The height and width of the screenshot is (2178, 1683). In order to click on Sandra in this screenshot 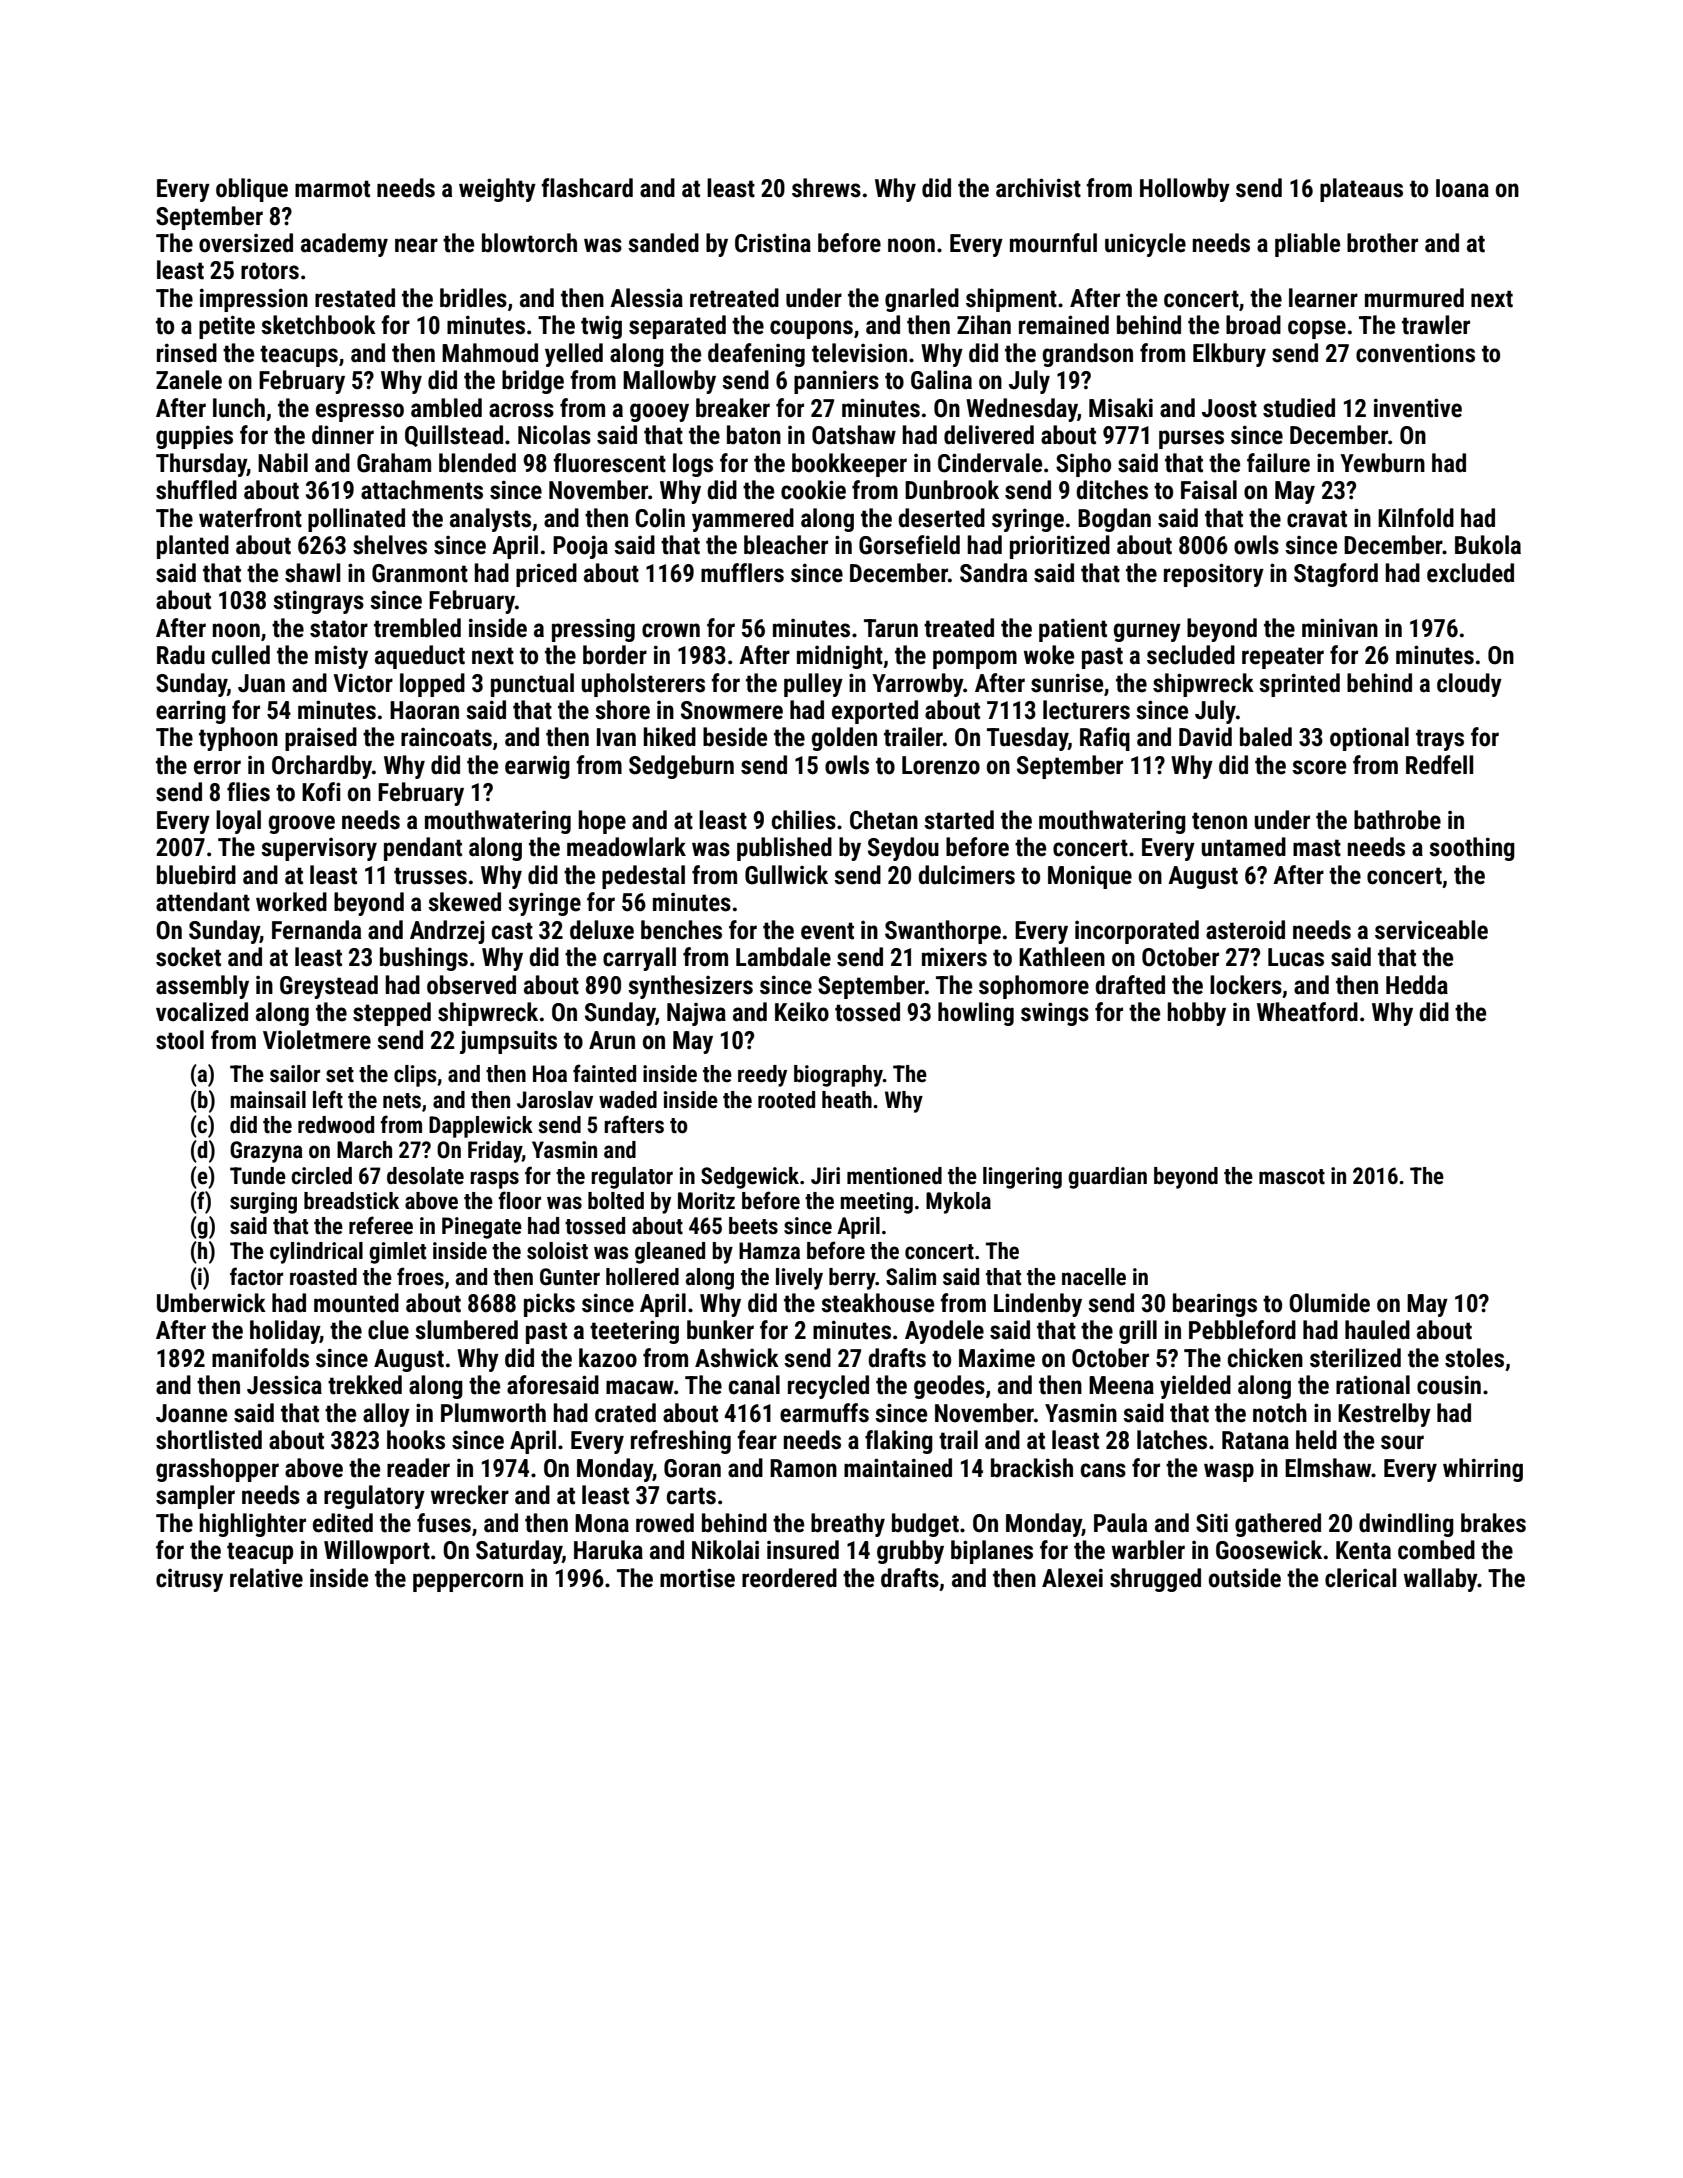, I will do `click(993, 573)`.
